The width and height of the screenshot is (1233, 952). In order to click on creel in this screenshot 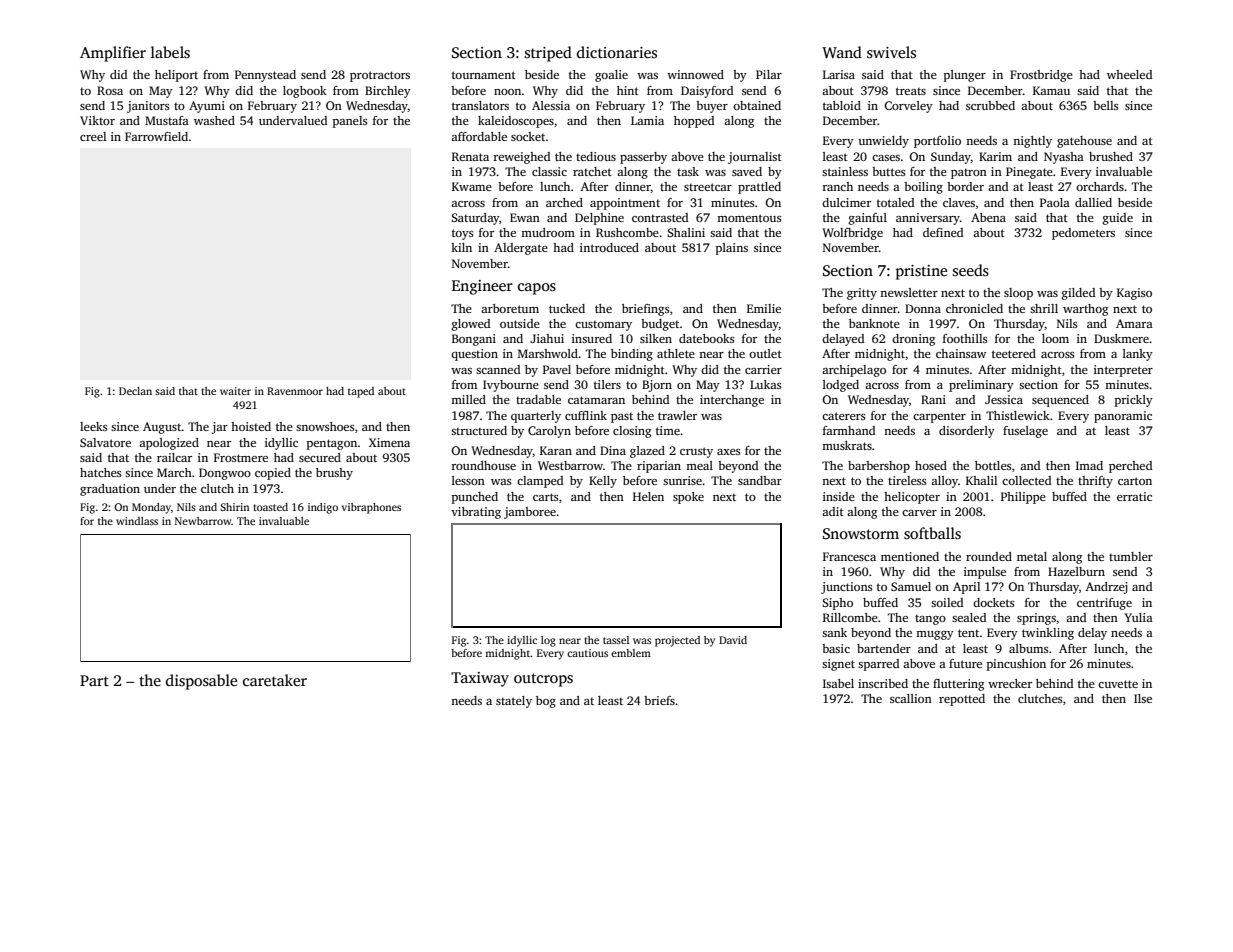, I will do `click(93, 136)`.
